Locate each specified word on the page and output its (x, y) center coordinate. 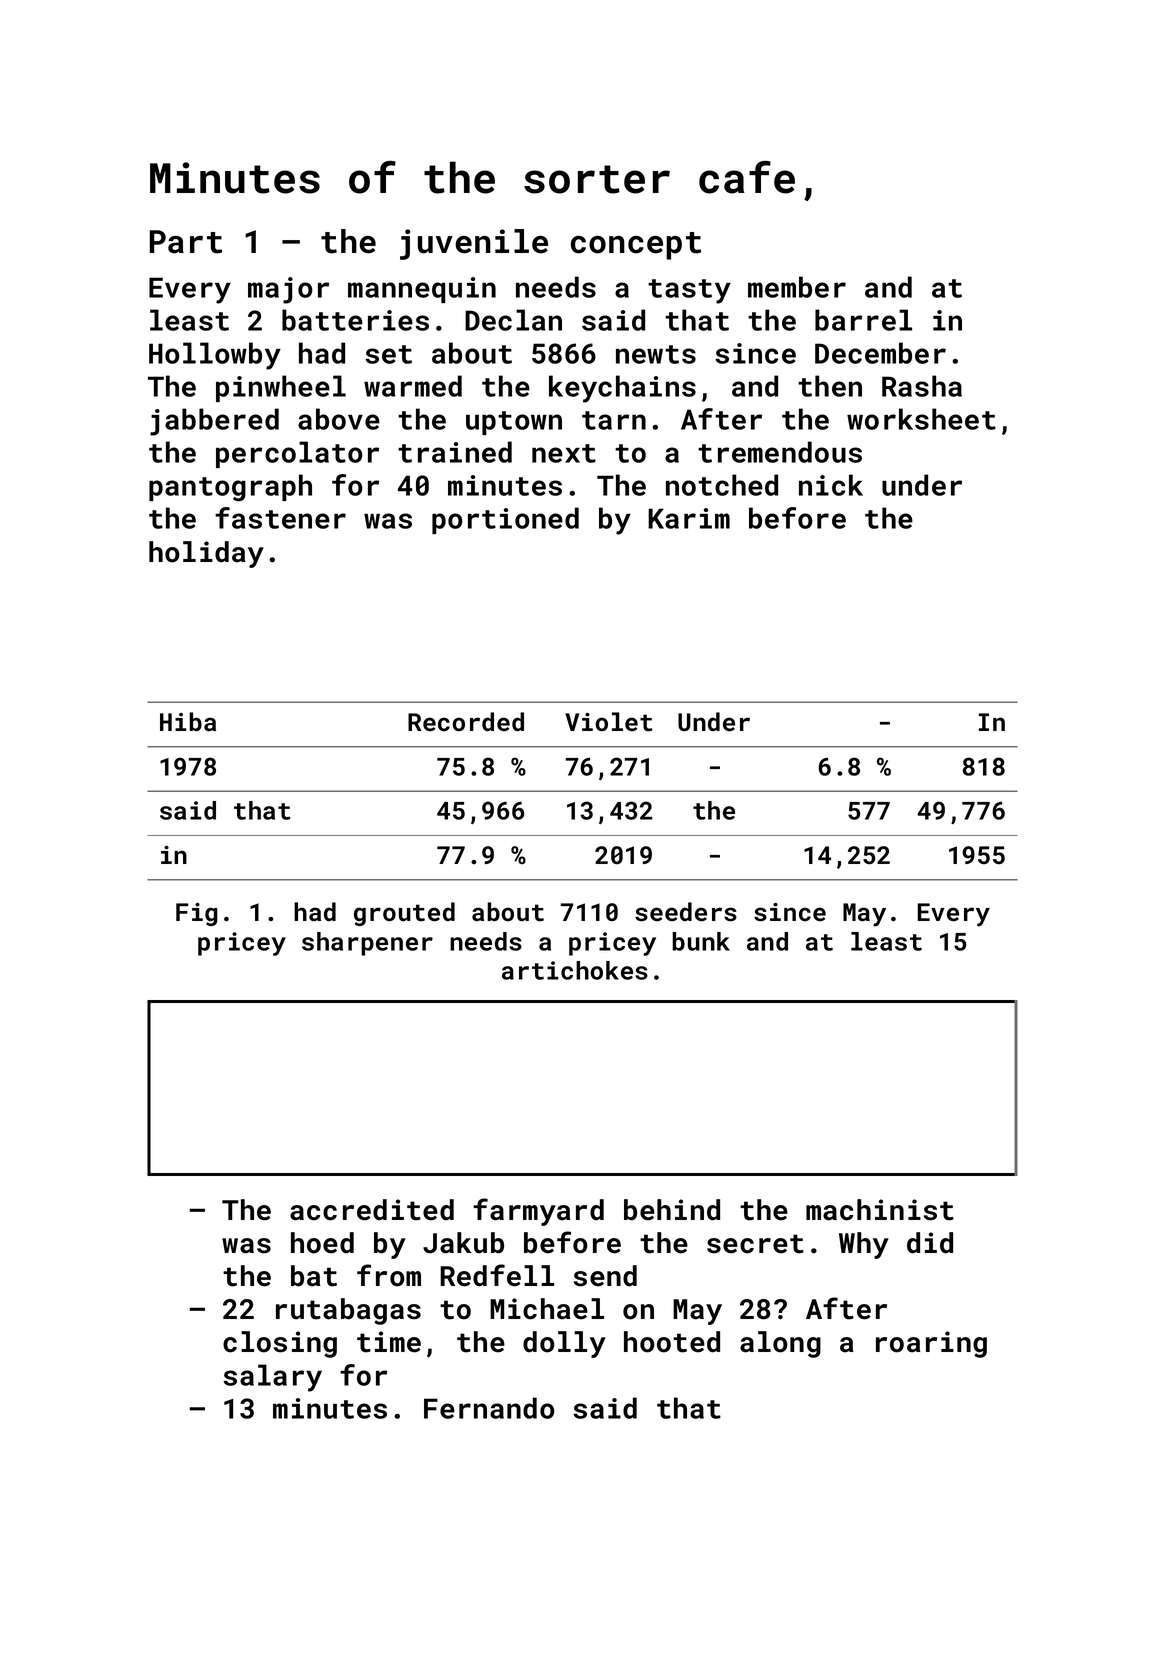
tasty (689, 291)
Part (186, 242)
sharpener (367, 944)
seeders (686, 912)
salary (272, 1378)
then (830, 386)
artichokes (575, 970)
